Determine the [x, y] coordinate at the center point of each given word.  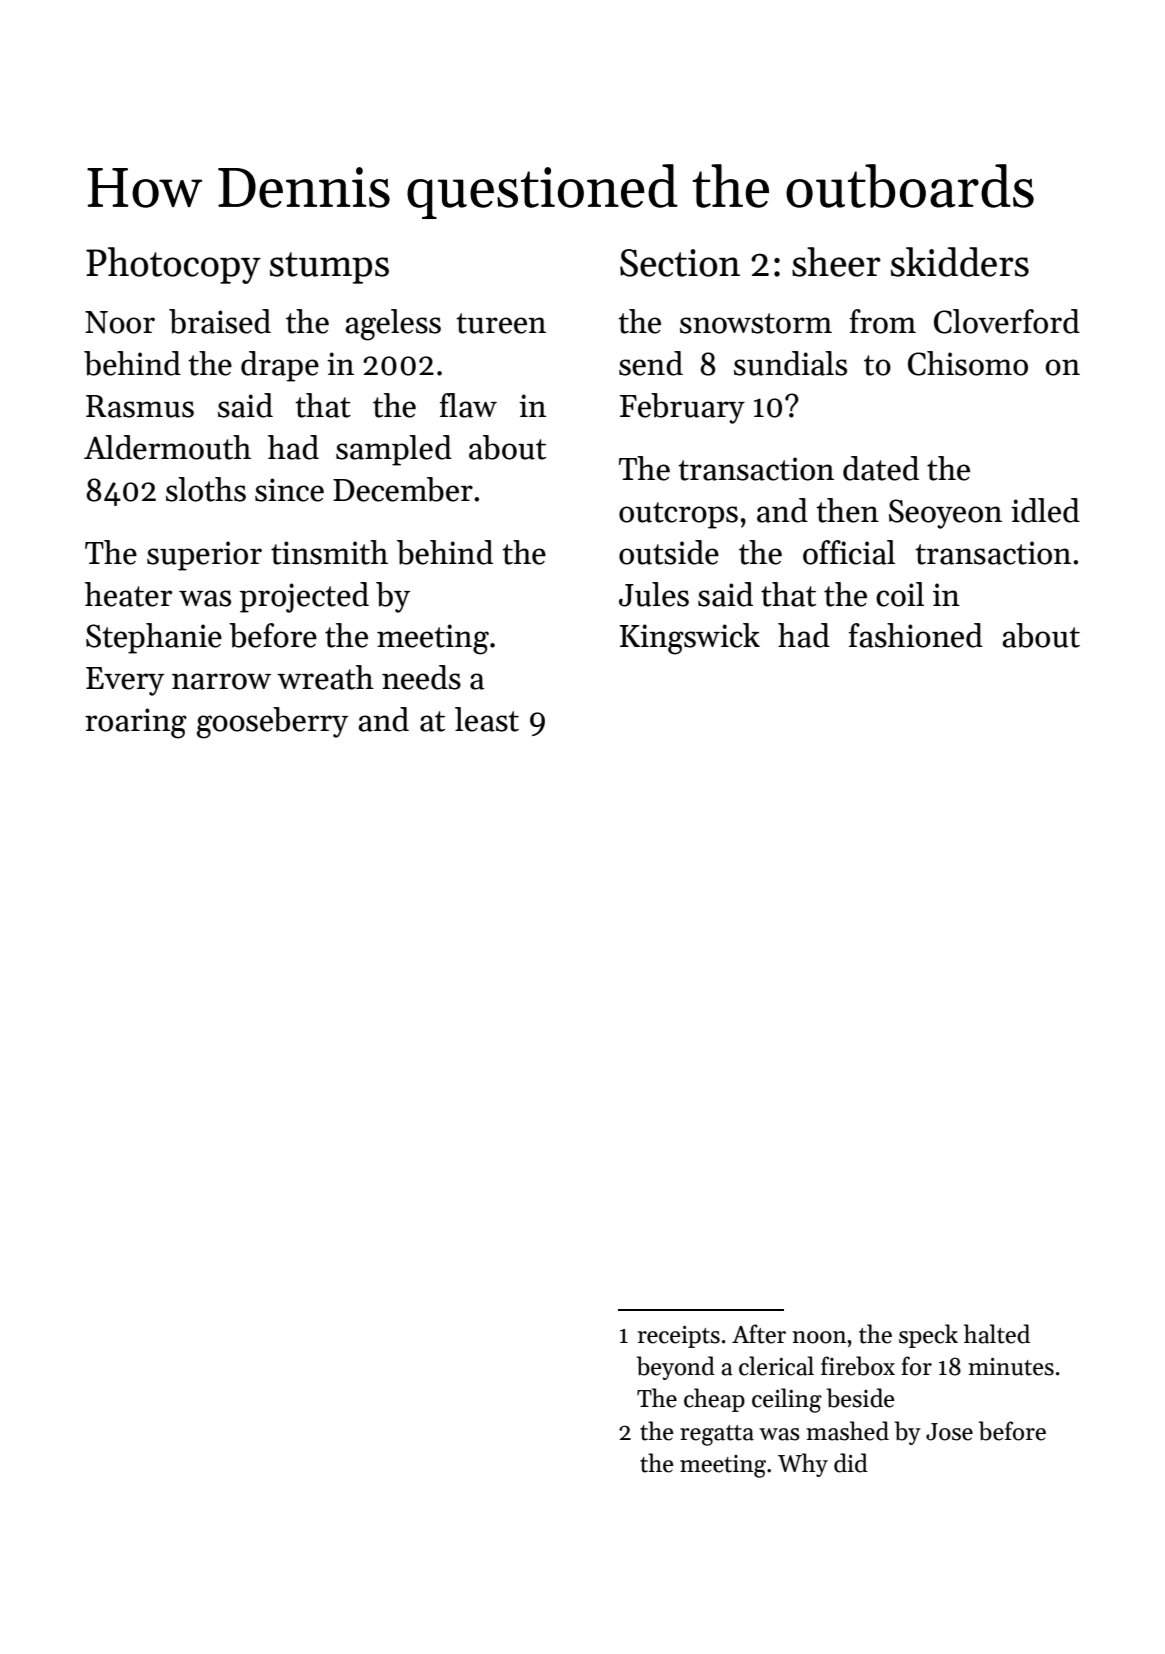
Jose [949, 1432]
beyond [676, 1368]
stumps [329, 268]
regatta [717, 1435]
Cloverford [1007, 321]
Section [680, 263]
